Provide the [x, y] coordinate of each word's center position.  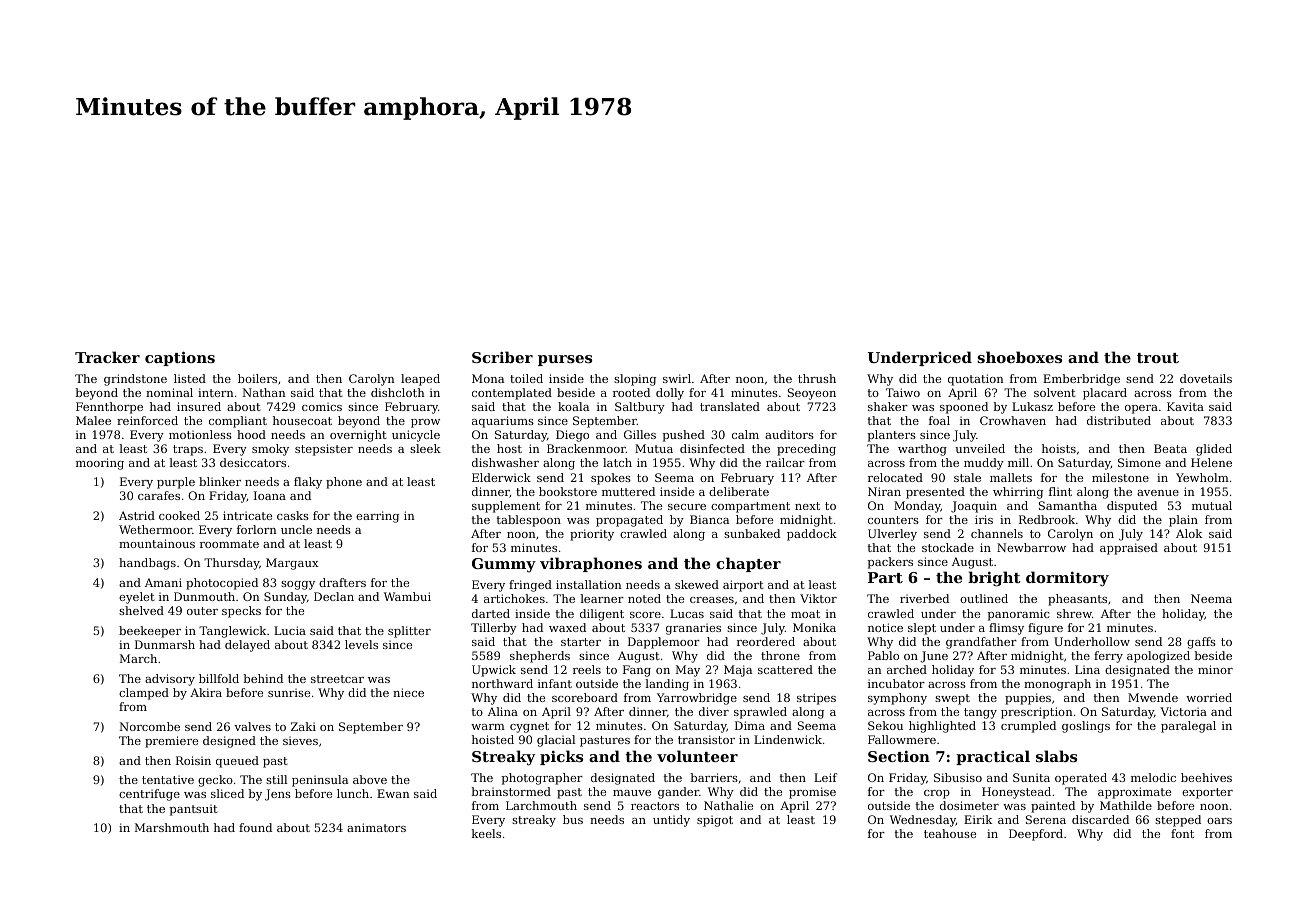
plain [1183, 521]
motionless [200, 434]
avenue [1158, 493]
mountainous [157, 543]
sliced [227, 793]
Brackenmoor [586, 448]
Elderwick [501, 477]
